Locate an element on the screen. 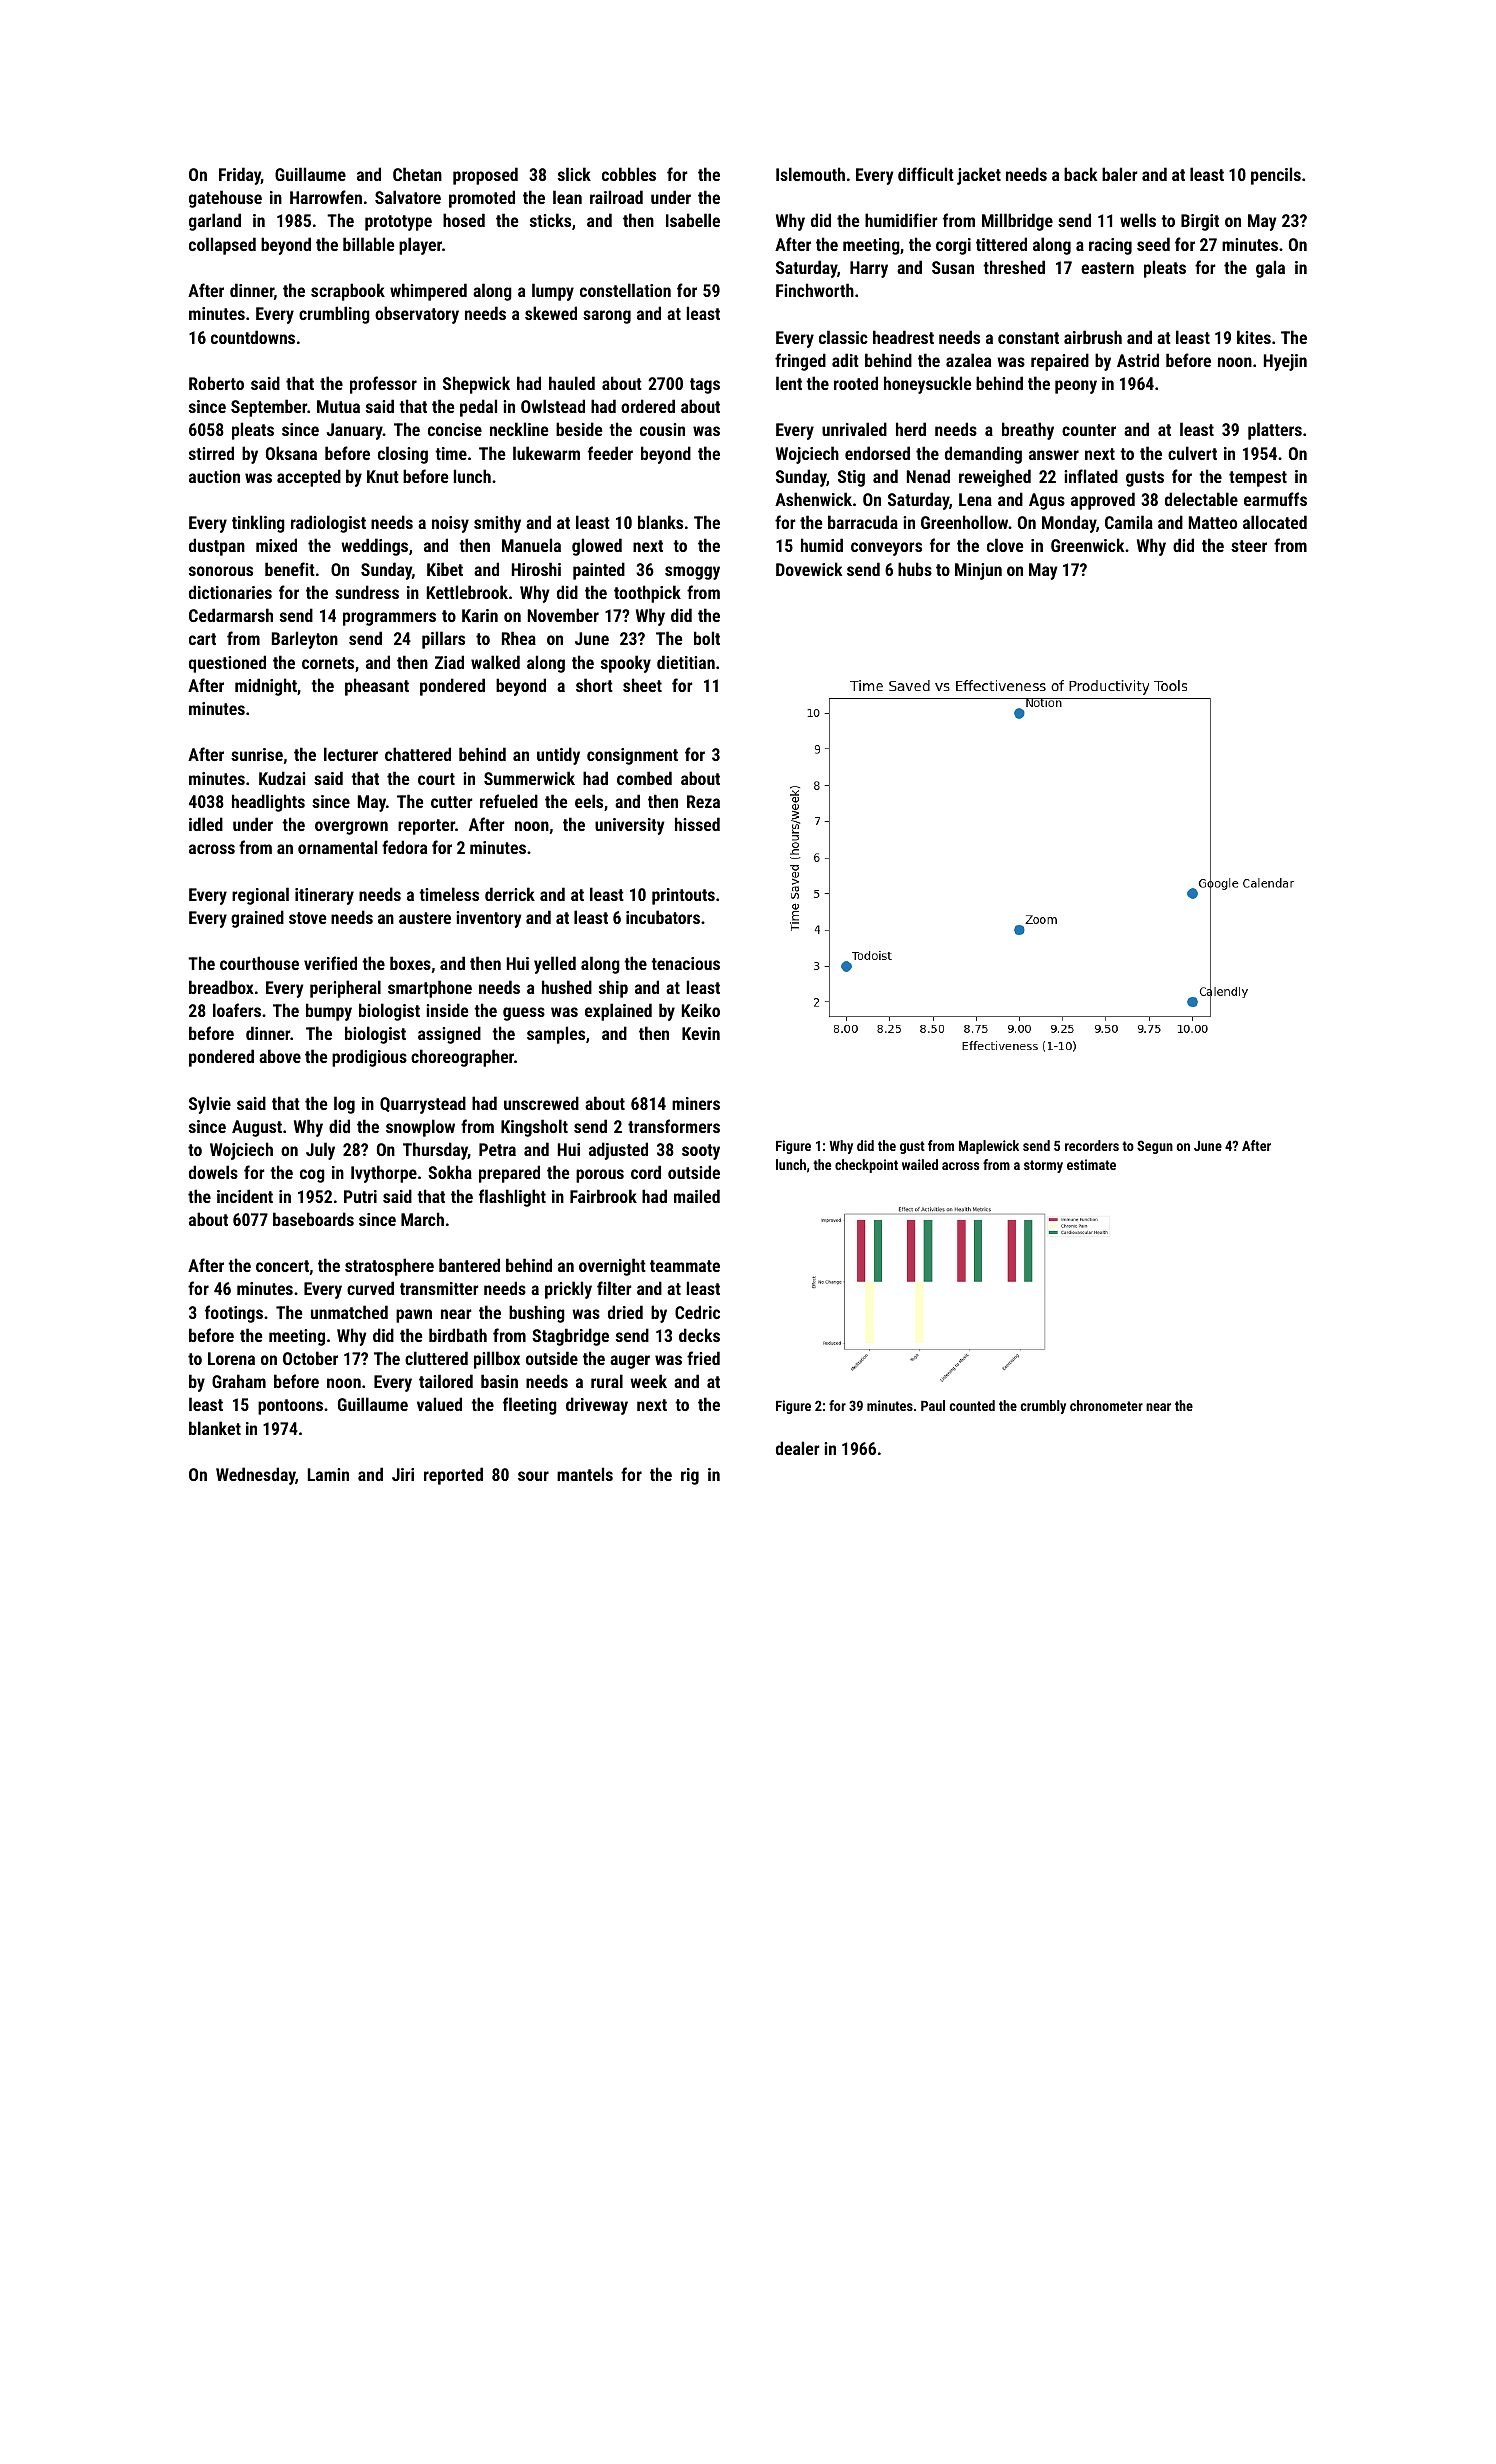 The height and width of the screenshot is (2464, 1496). peripheral is located at coordinates (345, 989).
